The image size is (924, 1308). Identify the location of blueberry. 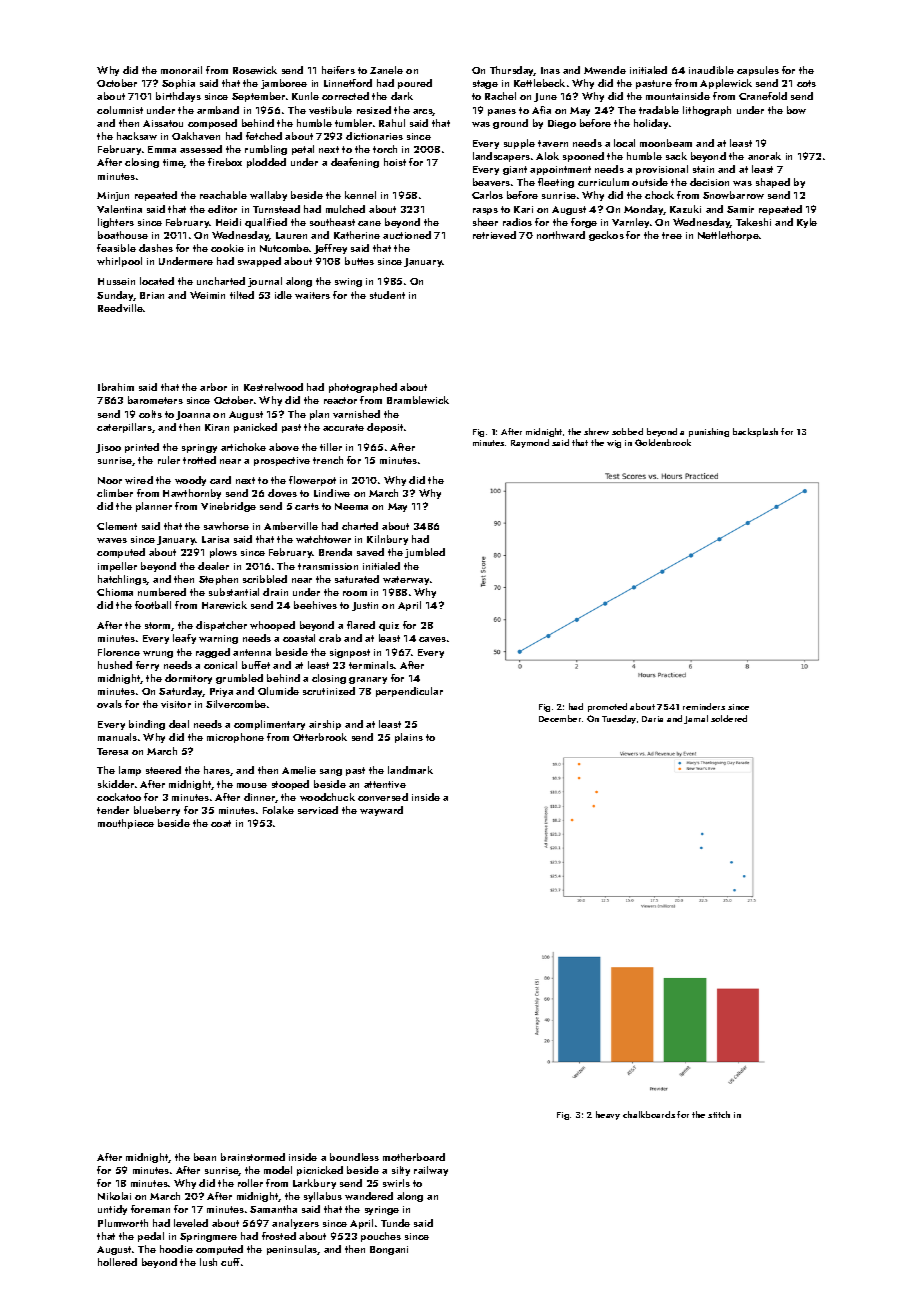
(157, 811).
